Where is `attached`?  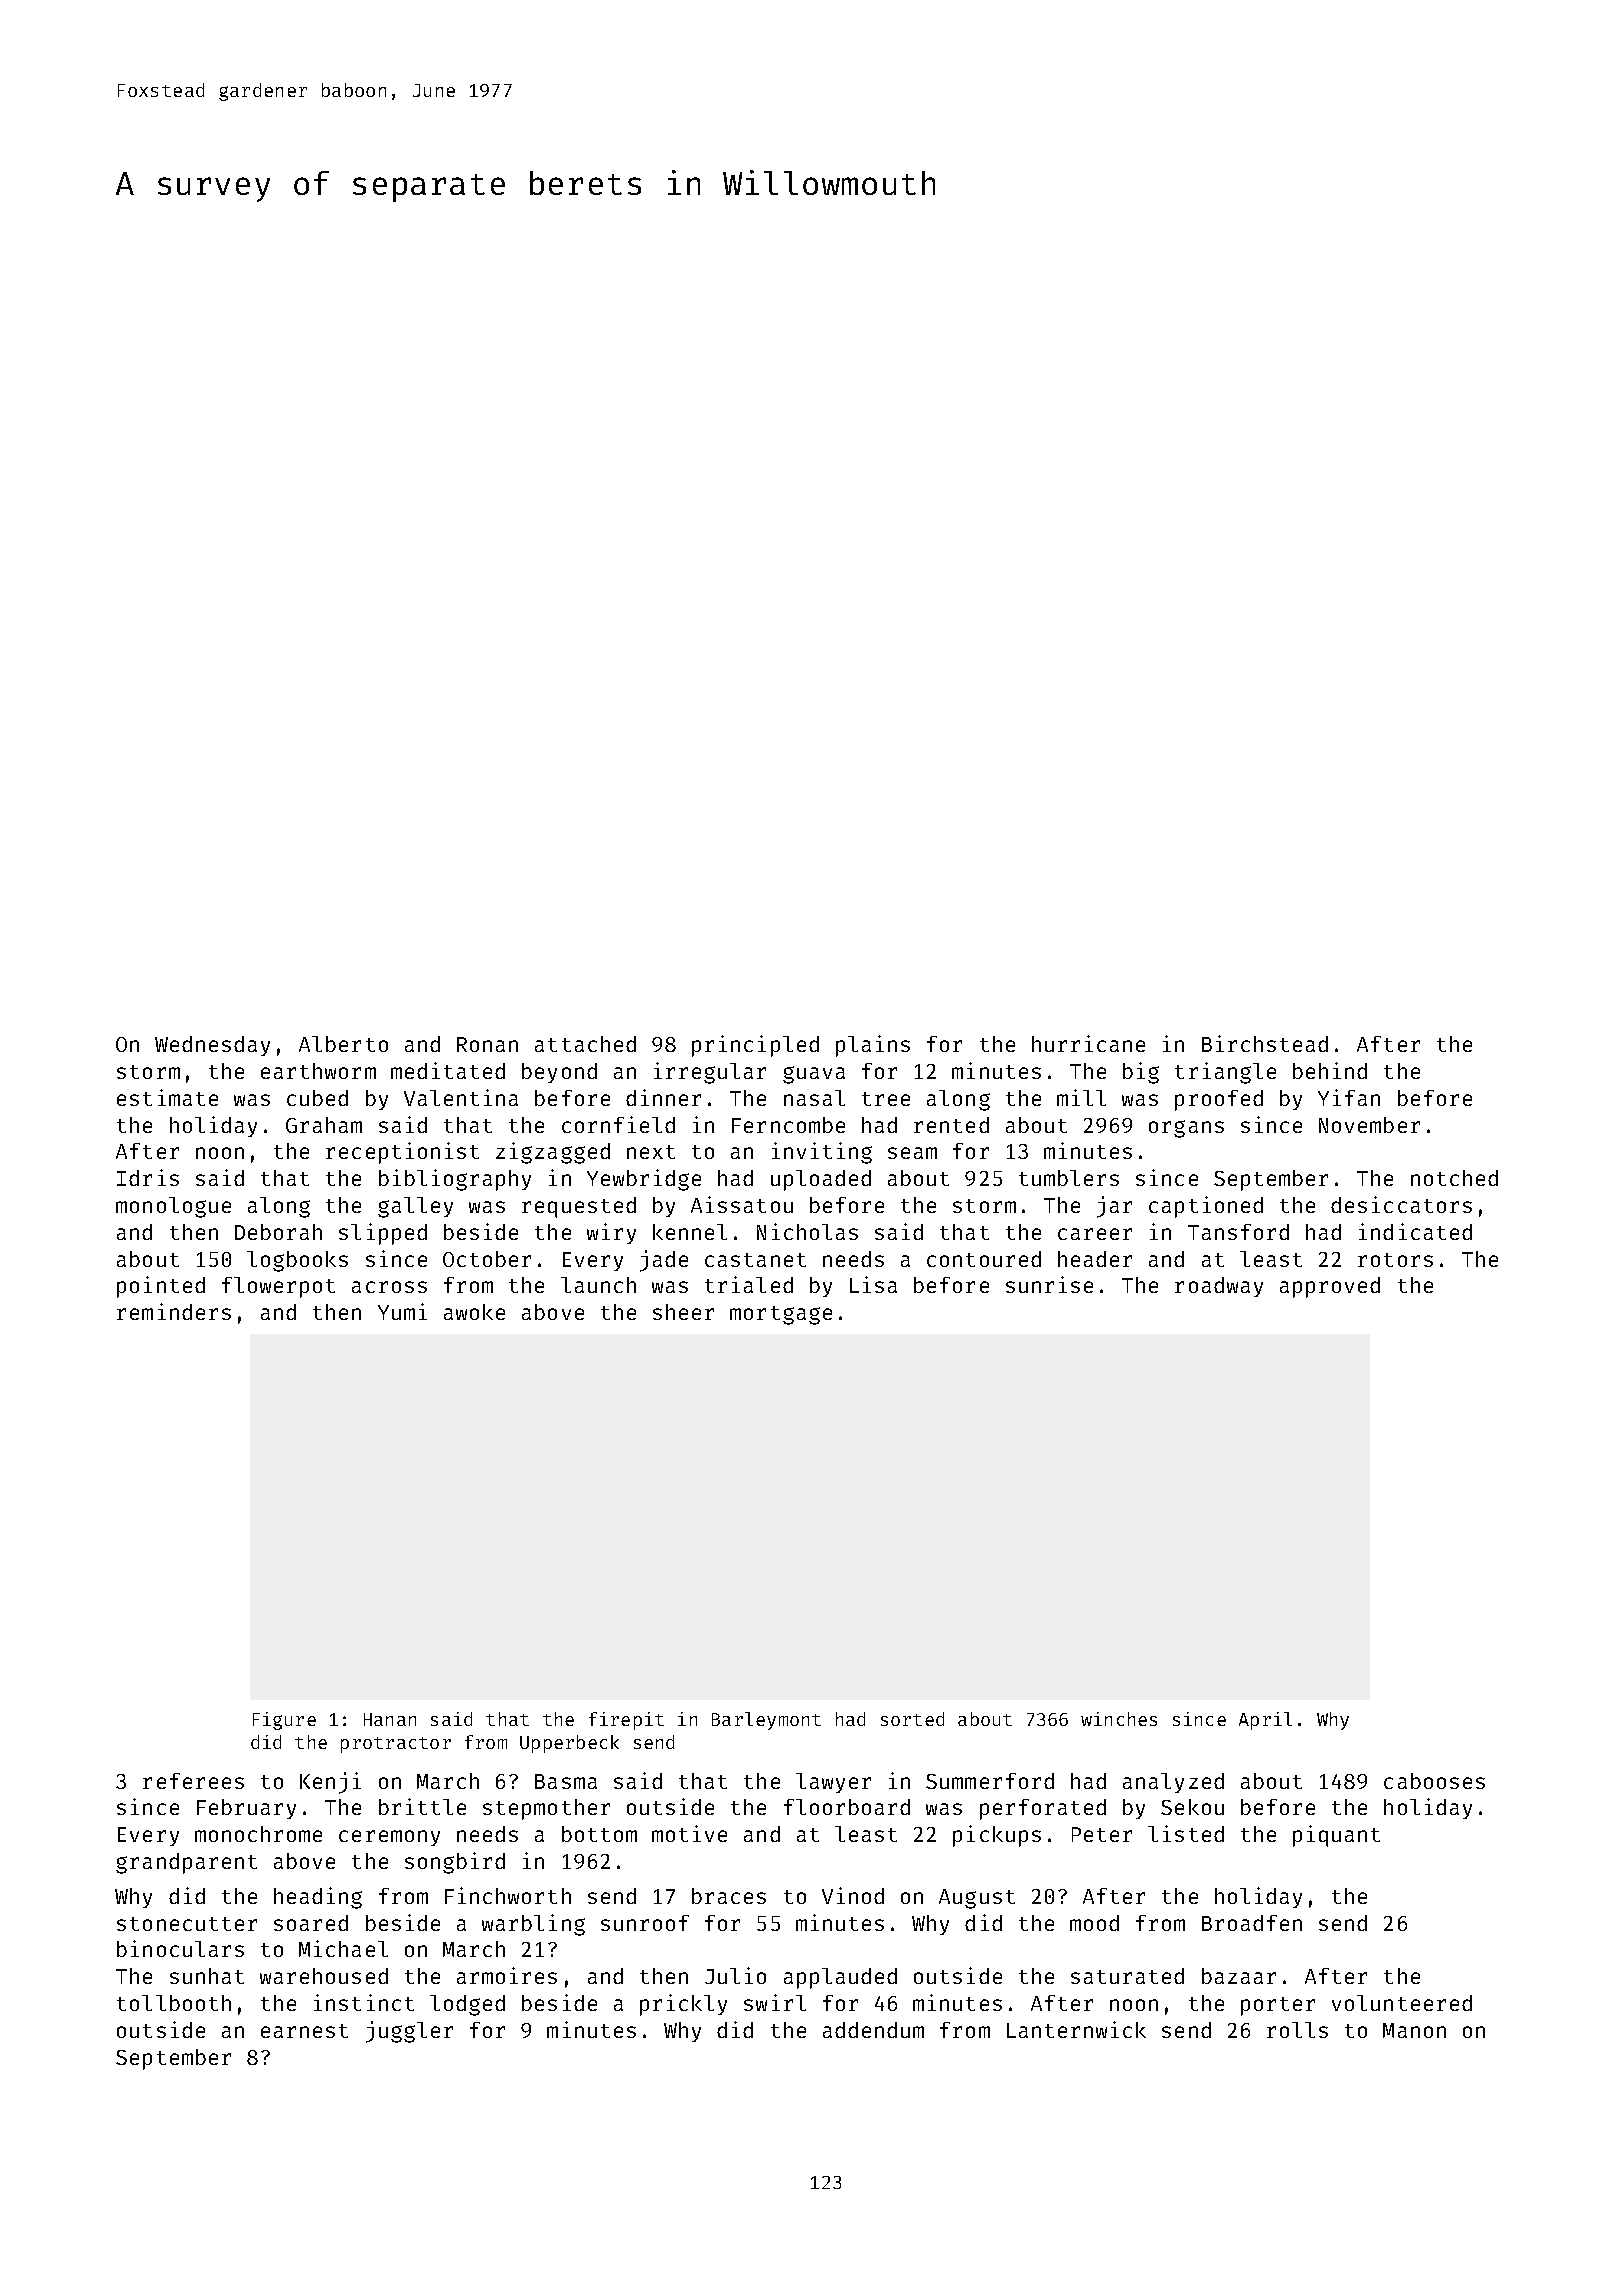 attached is located at coordinates (585, 1044).
